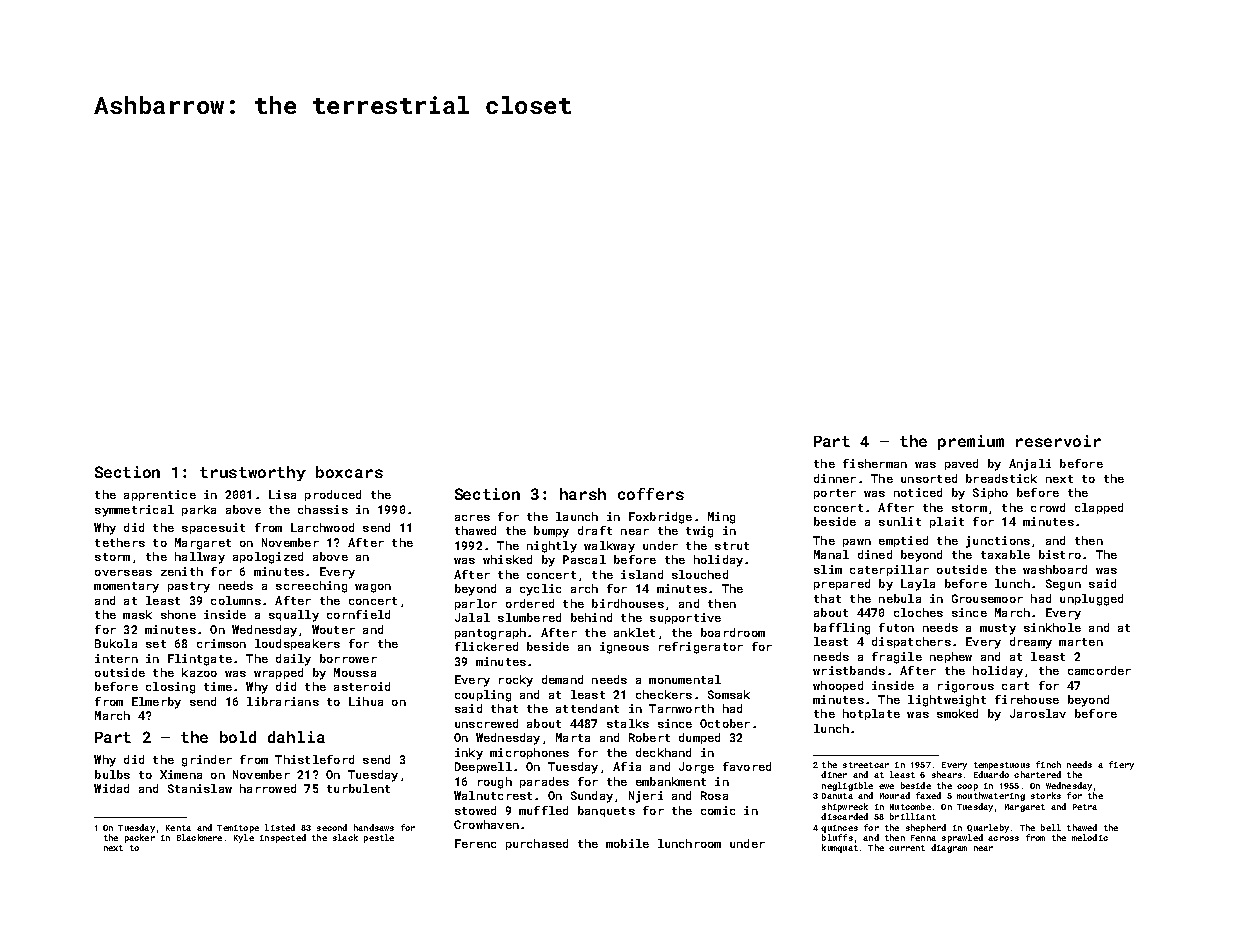 The image size is (1233, 952). Describe the element at coordinates (1005, 554) in the screenshot. I see `taxable` at that location.
